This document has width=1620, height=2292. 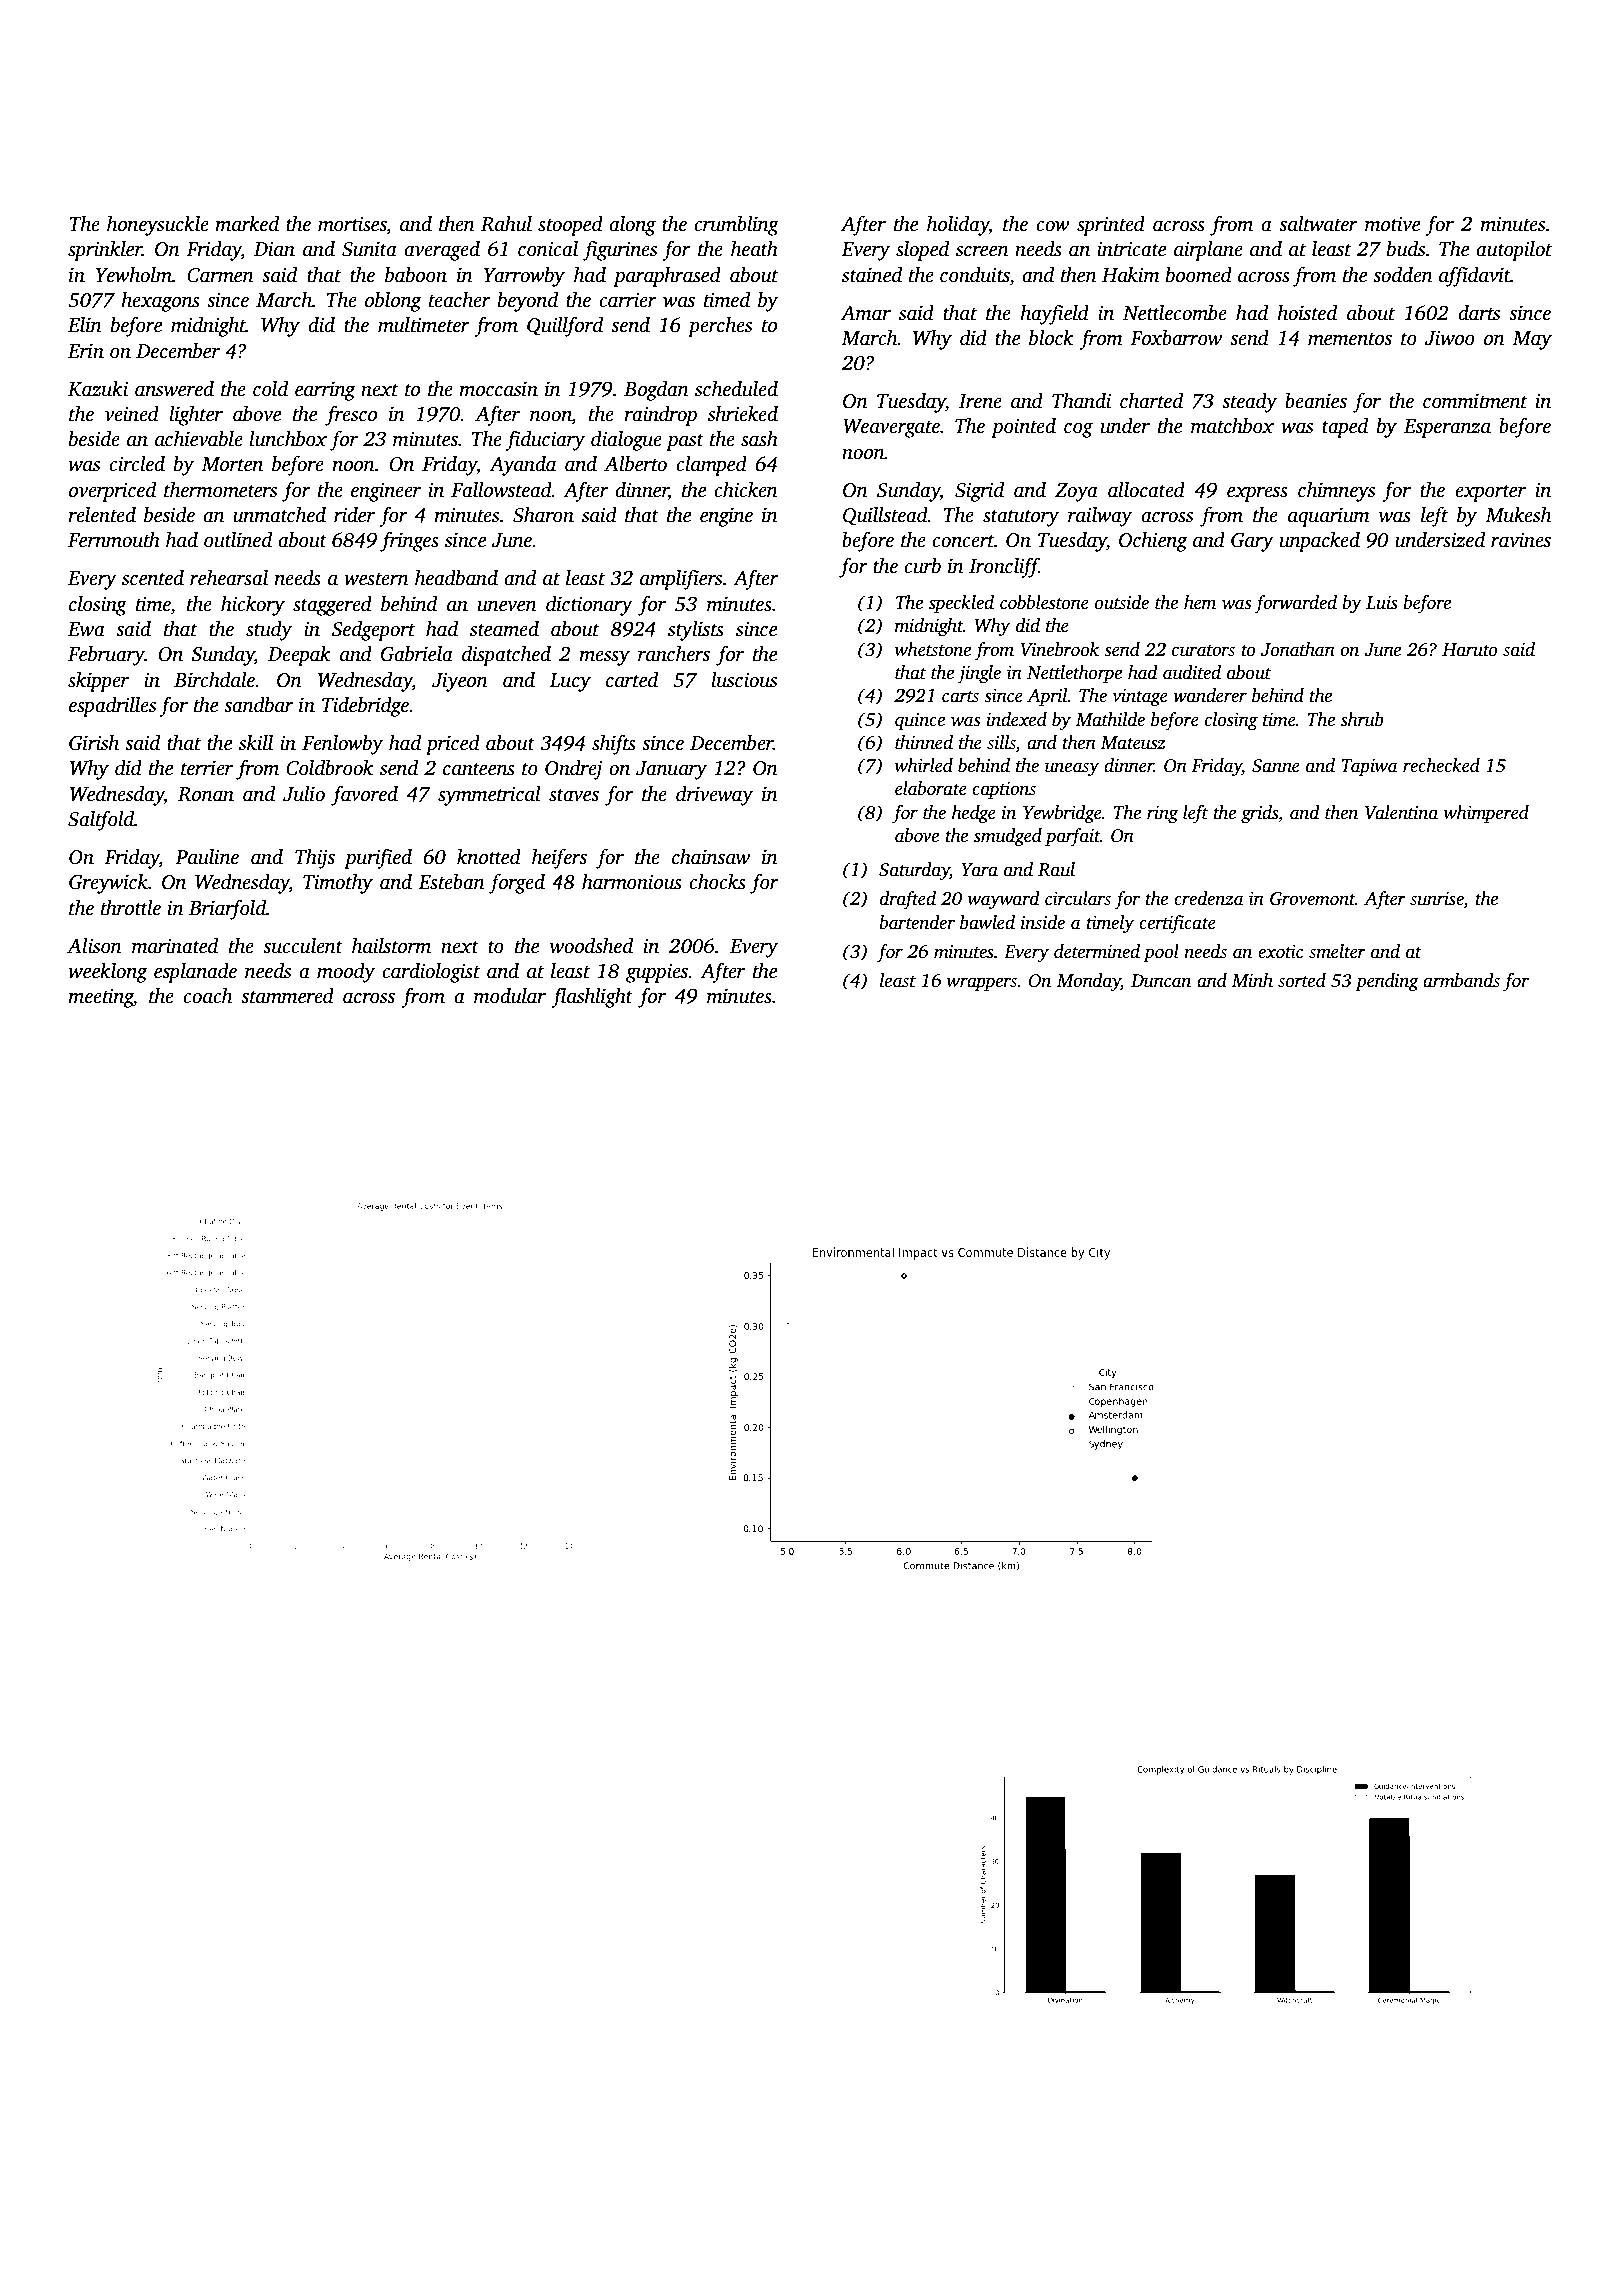 What do you see at coordinates (744, 680) in the document?
I see `luscious` at bounding box center [744, 680].
